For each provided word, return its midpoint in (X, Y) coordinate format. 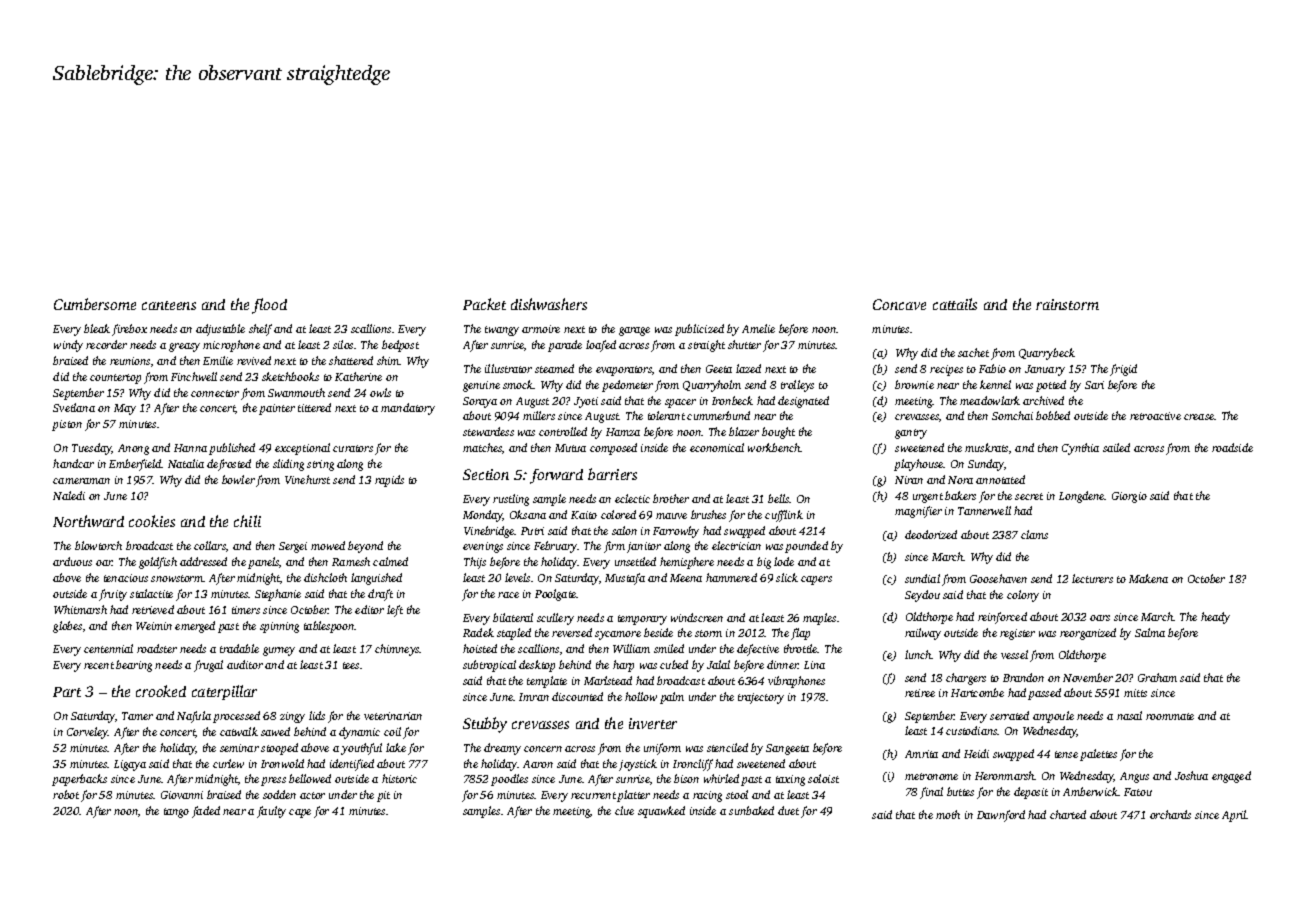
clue (624, 810)
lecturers (1092, 578)
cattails (955, 304)
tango (176, 813)
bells (779, 498)
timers (246, 610)
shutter (744, 344)
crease (1199, 417)
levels (517, 577)
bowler (238, 479)
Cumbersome (95, 304)
